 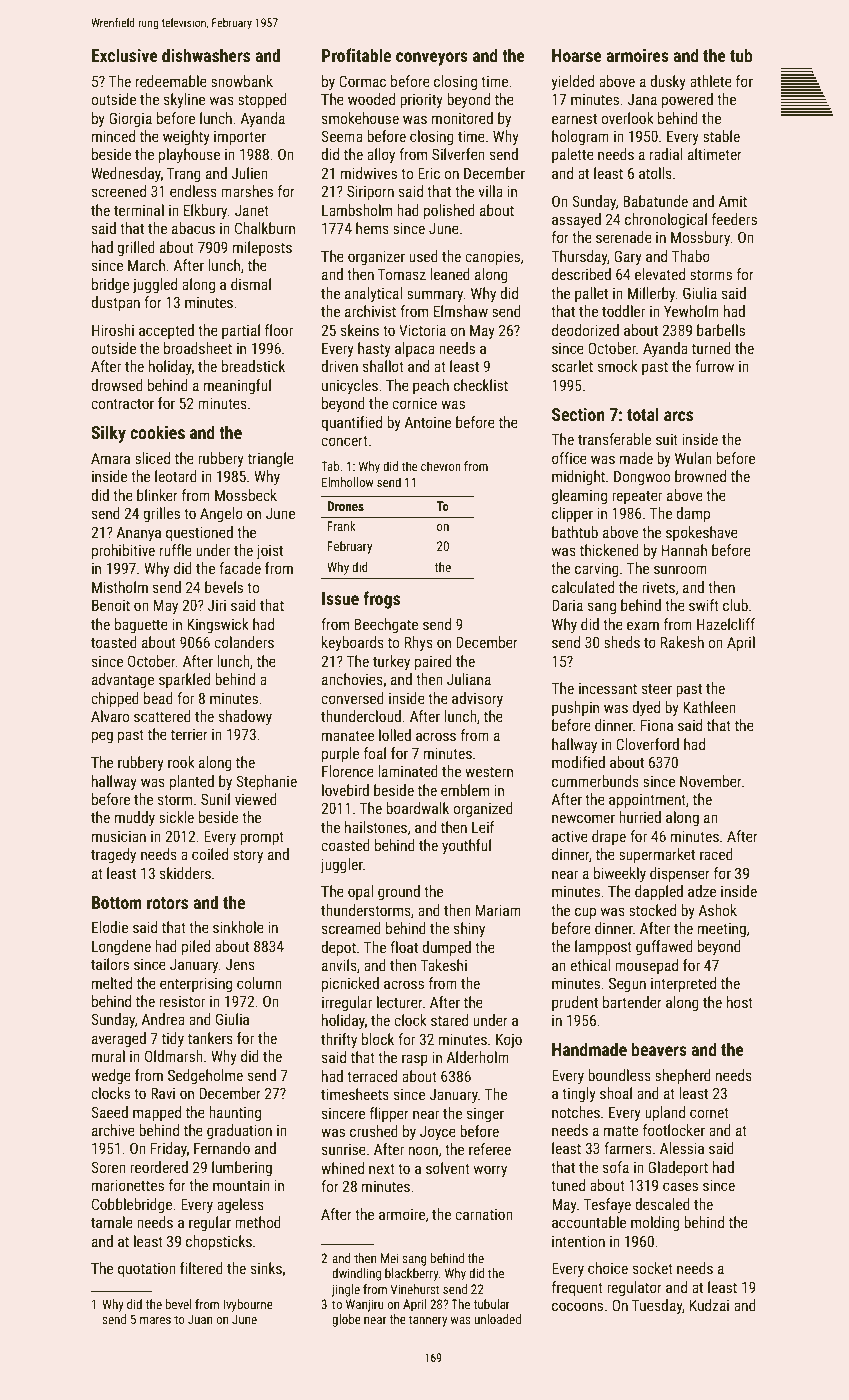 What do you see at coordinates (402, 274) in the screenshot?
I see `Tomasz` at bounding box center [402, 274].
